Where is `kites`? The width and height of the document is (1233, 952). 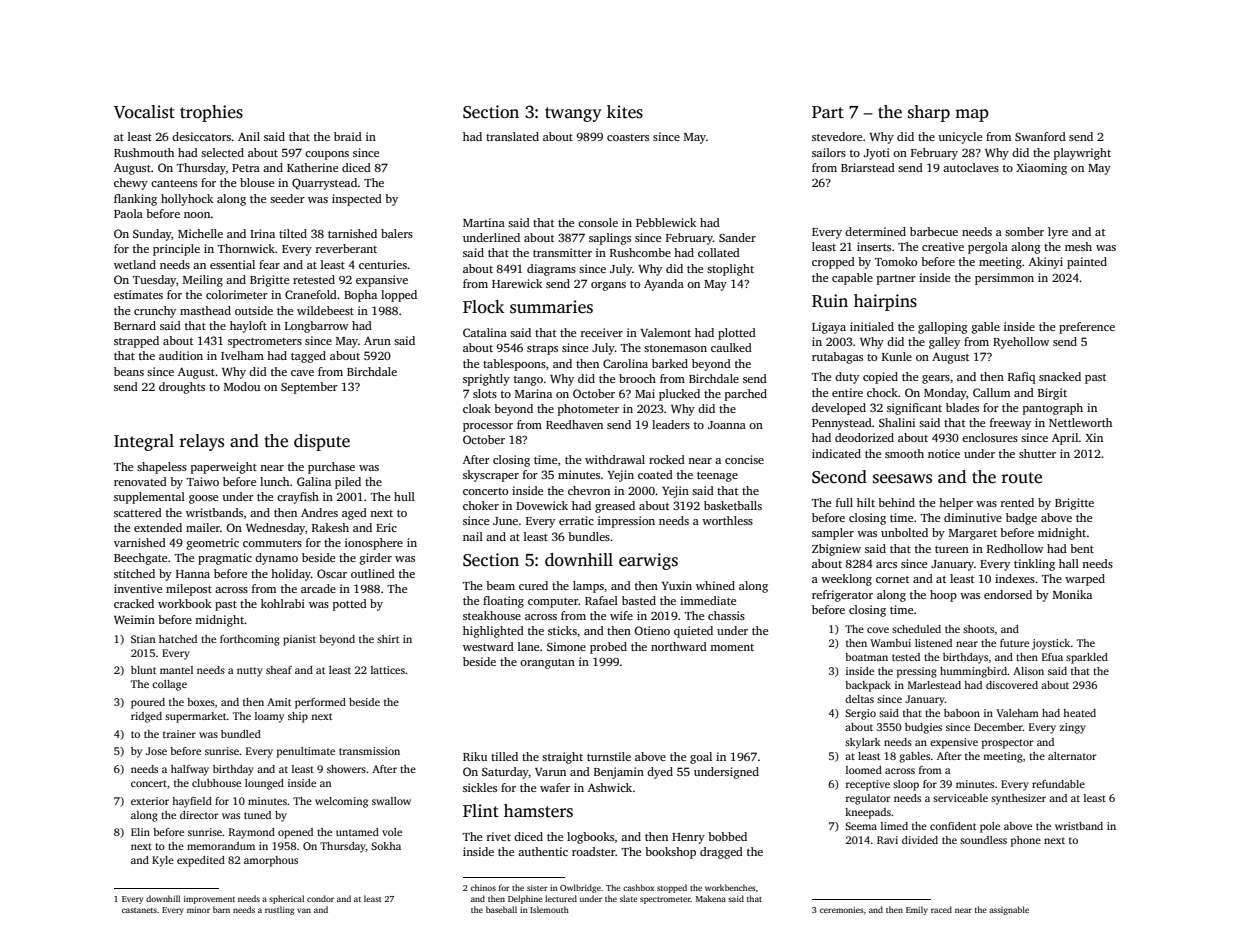
kites is located at coordinates (625, 112).
